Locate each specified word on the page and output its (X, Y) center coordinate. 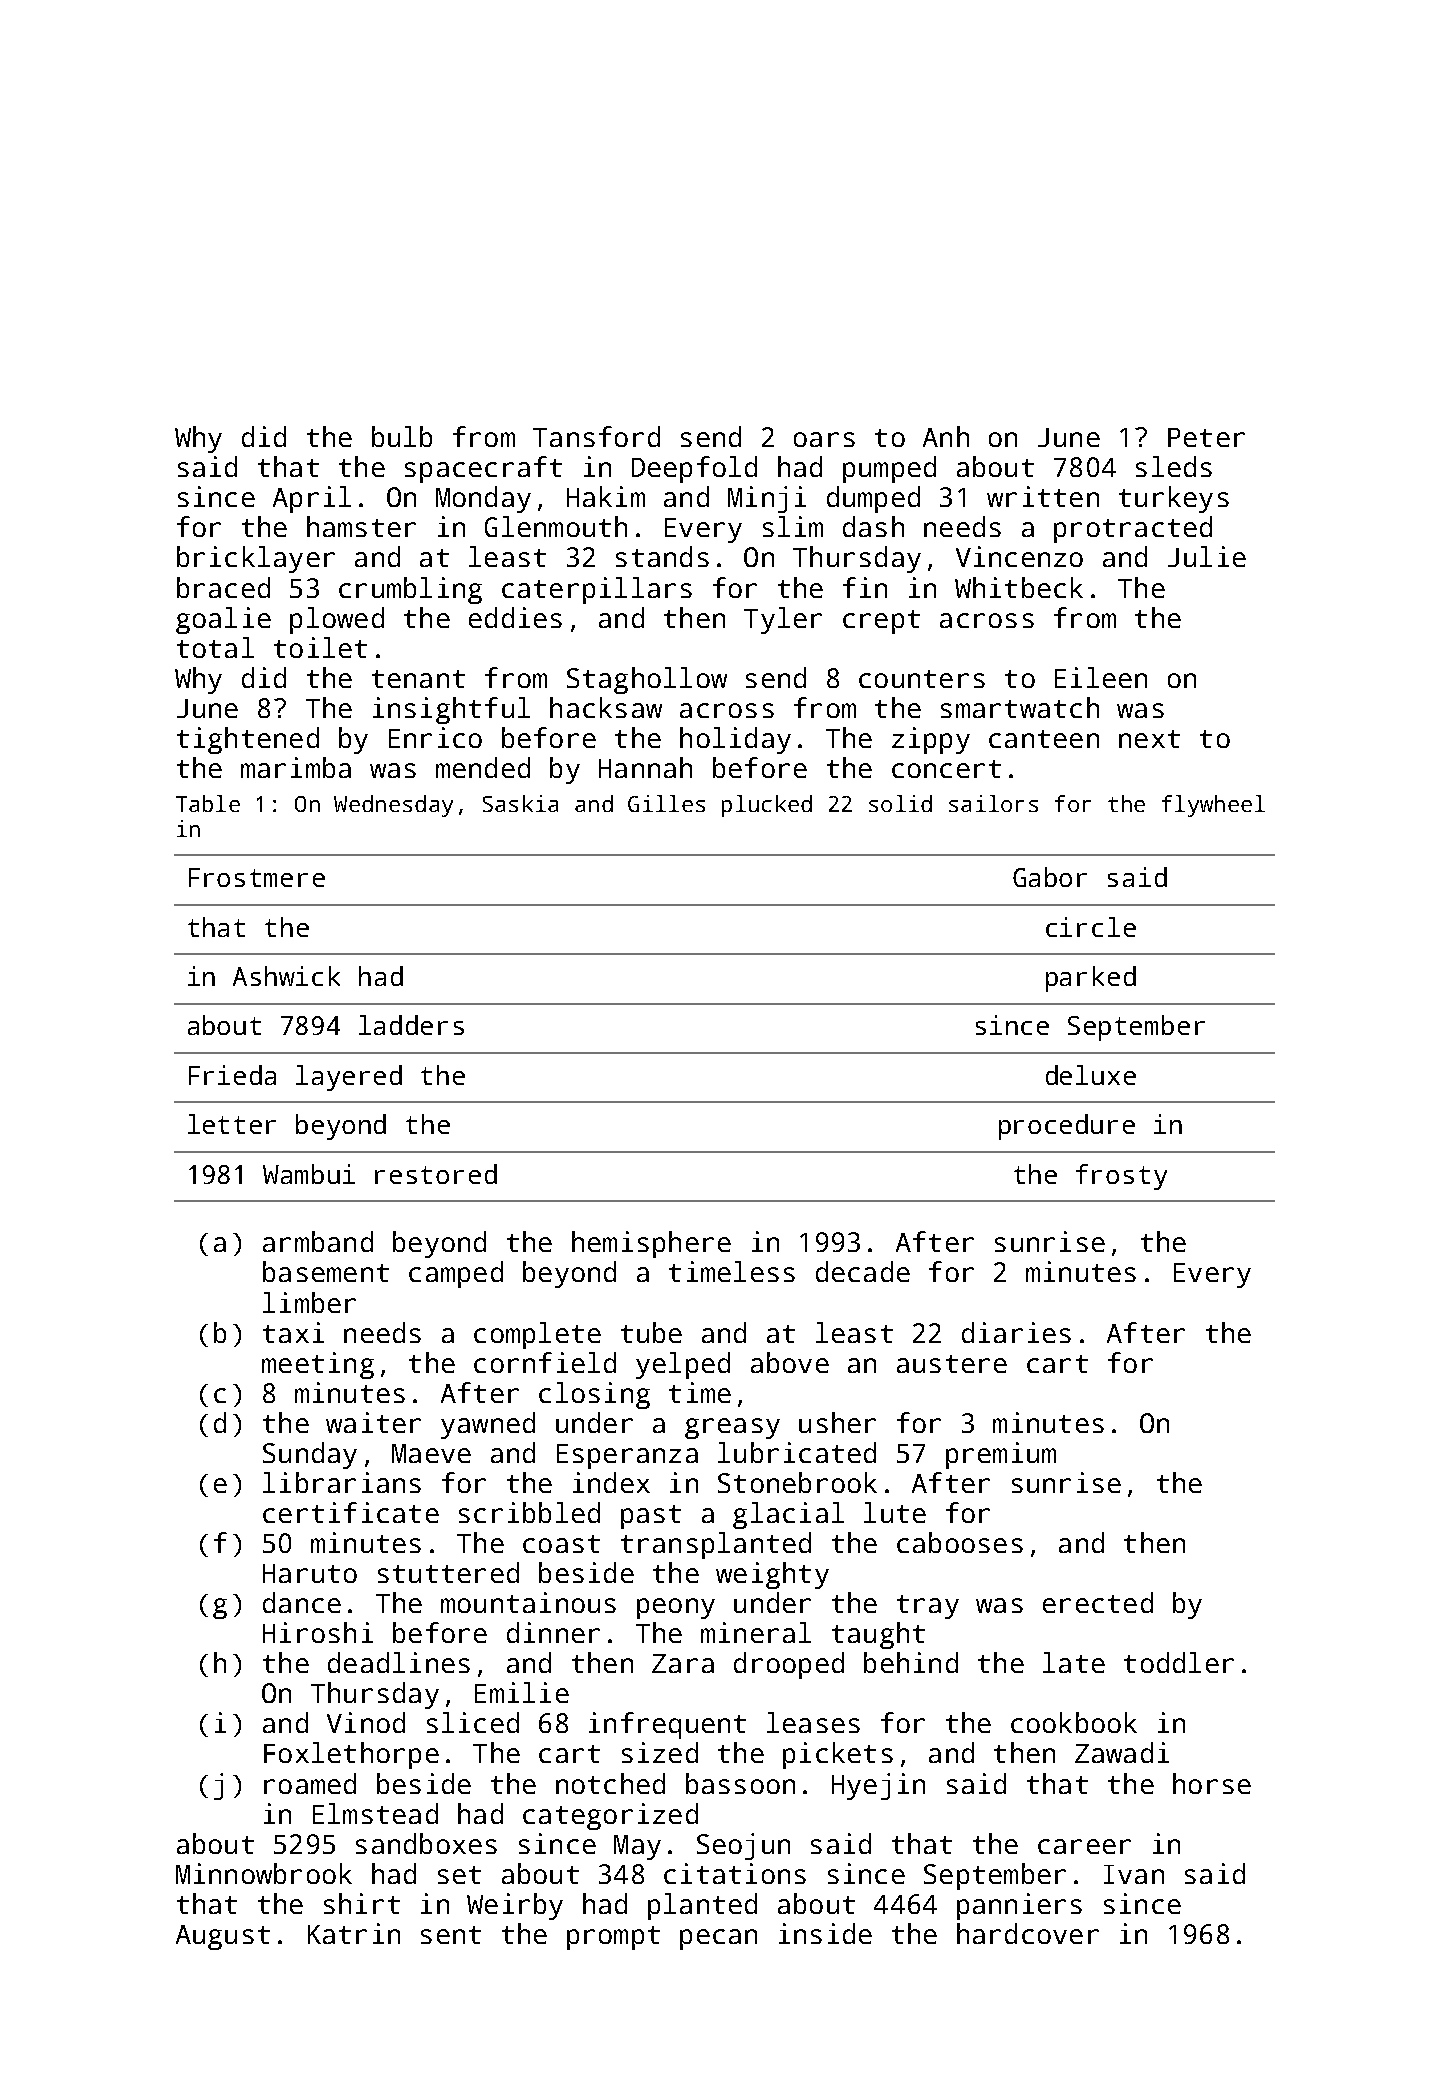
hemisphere (651, 1244)
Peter (1206, 437)
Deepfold (694, 469)
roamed (310, 1783)
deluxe (1091, 1075)
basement (326, 1271)
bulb (402, 436)
